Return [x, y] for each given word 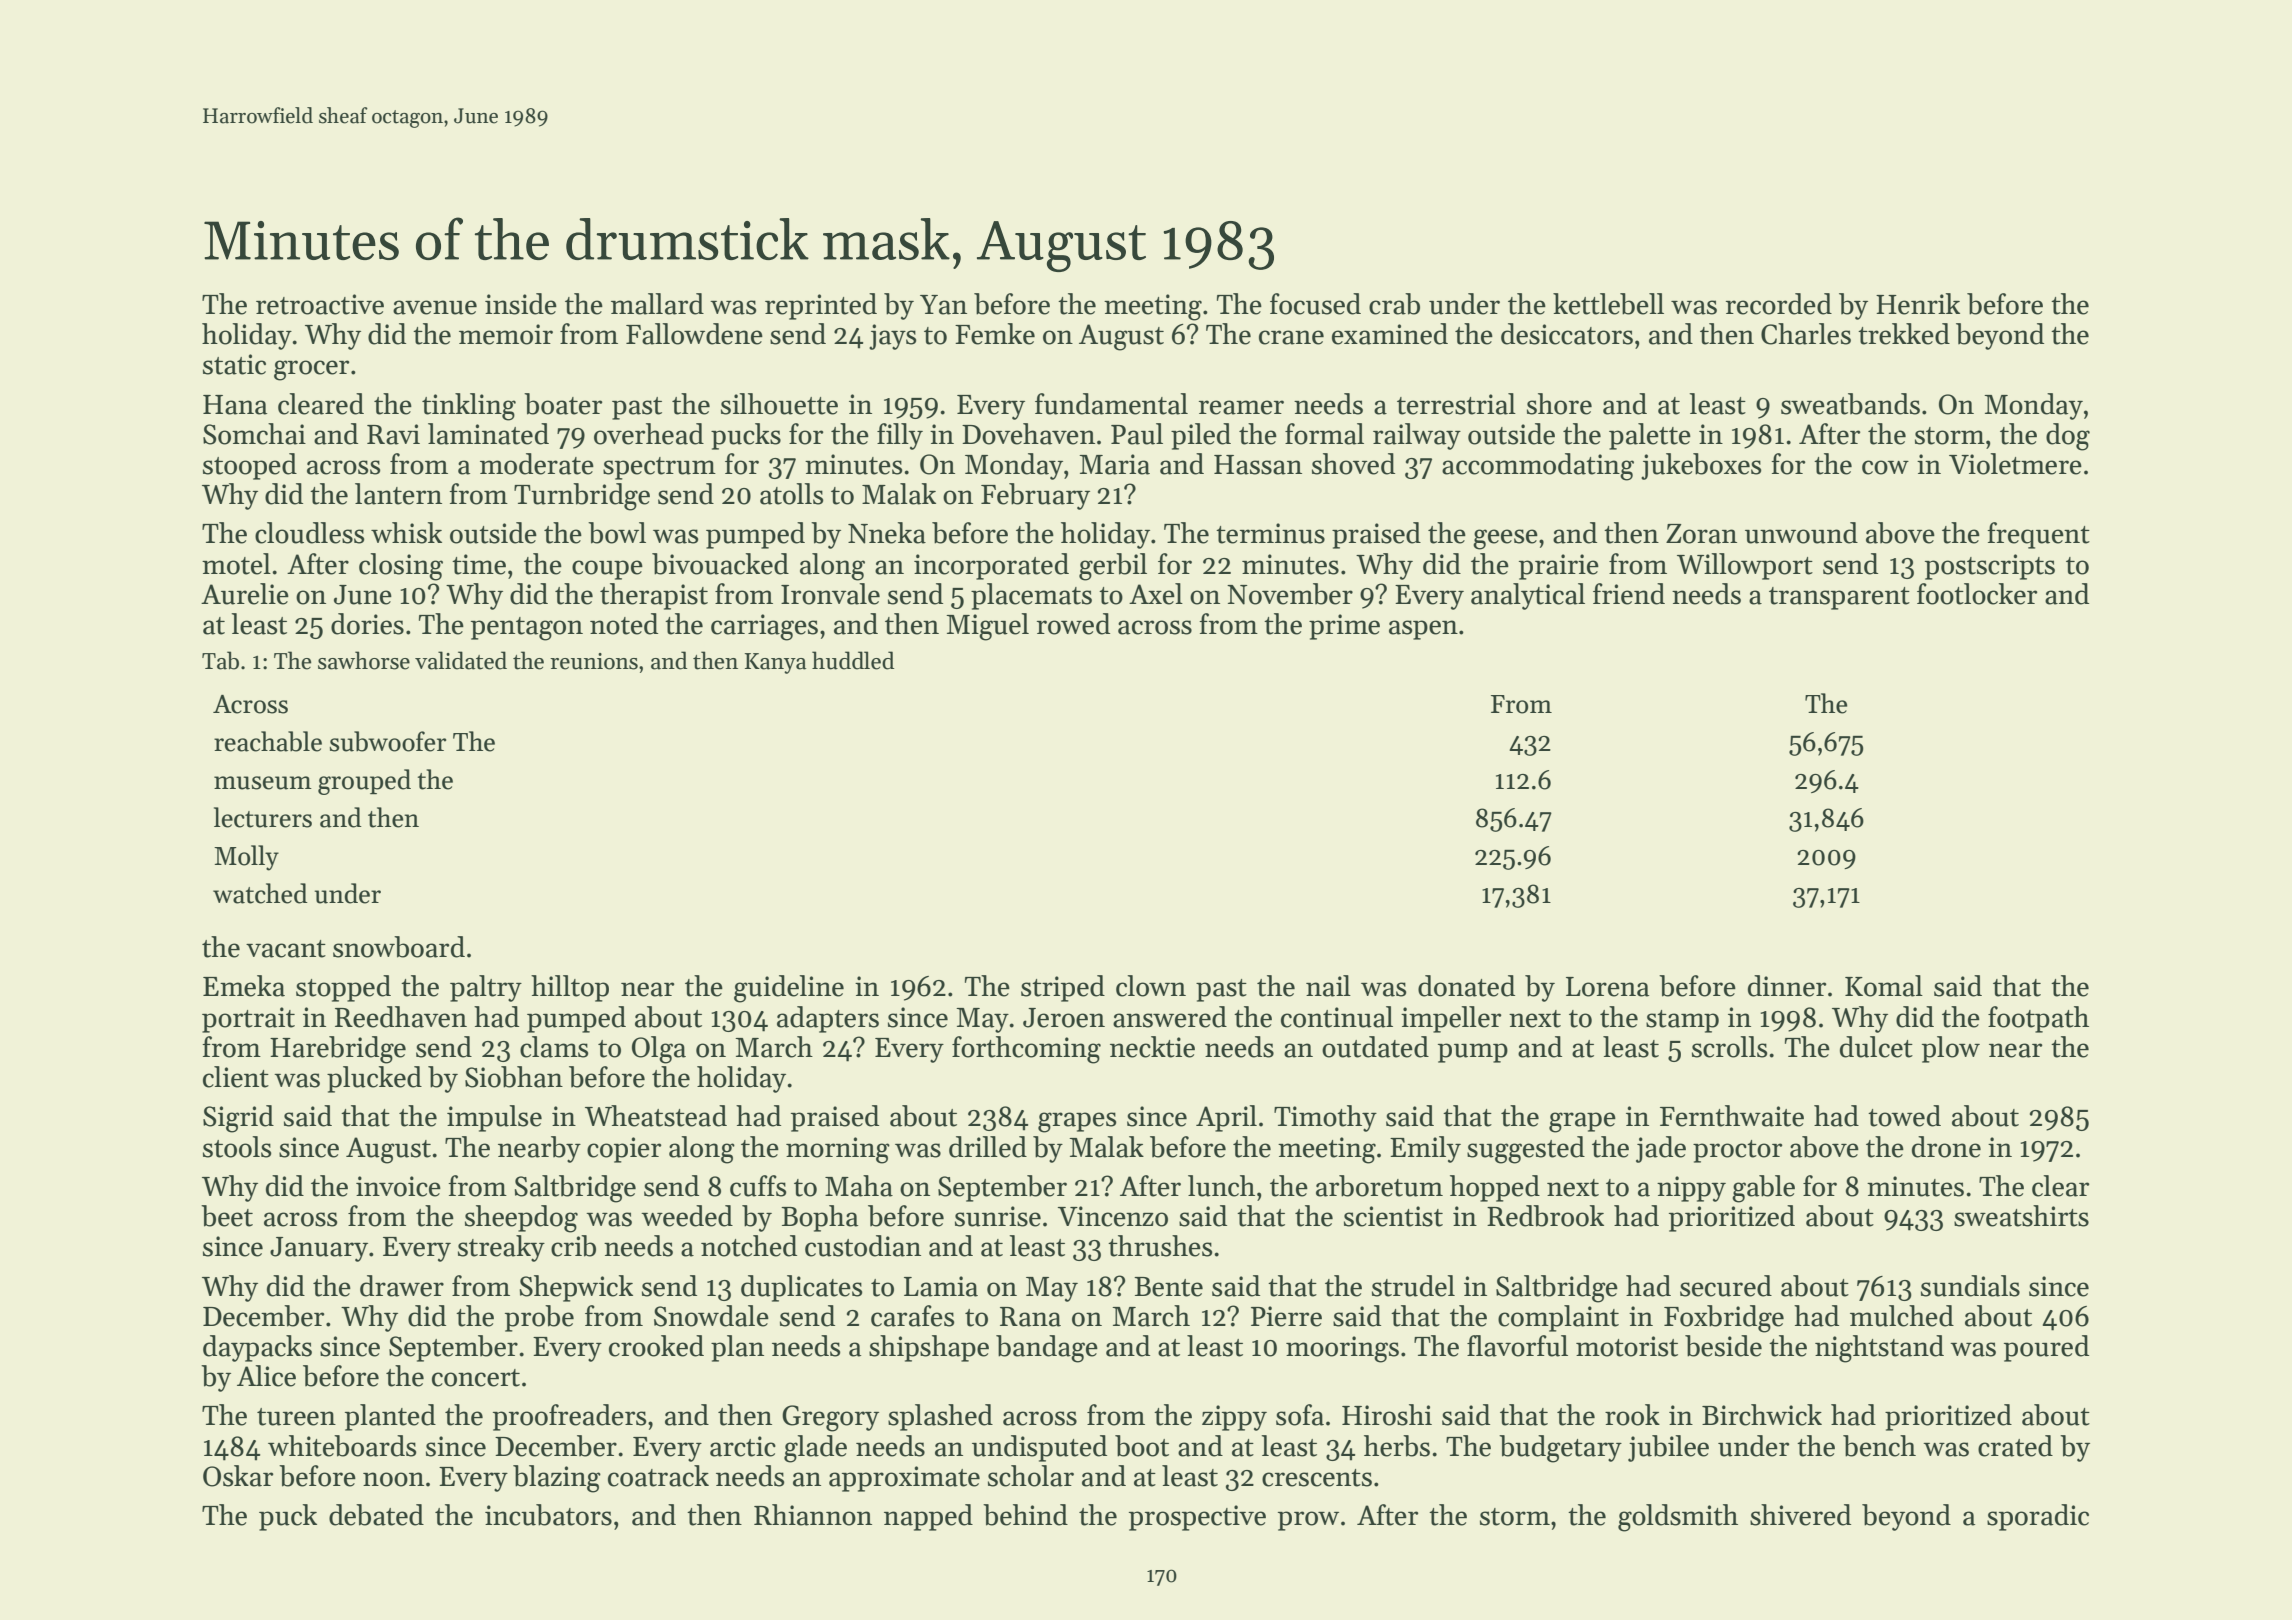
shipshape [929, 1348]
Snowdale [711, 1316]
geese [1505, 539]
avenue [435, 307]
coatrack [658, 1476]
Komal [1884, 986]
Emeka [244, 986]
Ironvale [830, 594]
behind [1025, 1515]
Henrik [1918, 304]
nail [1328, 986]
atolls [791, 494]
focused [1315, 304]
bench [1879, 1446]
